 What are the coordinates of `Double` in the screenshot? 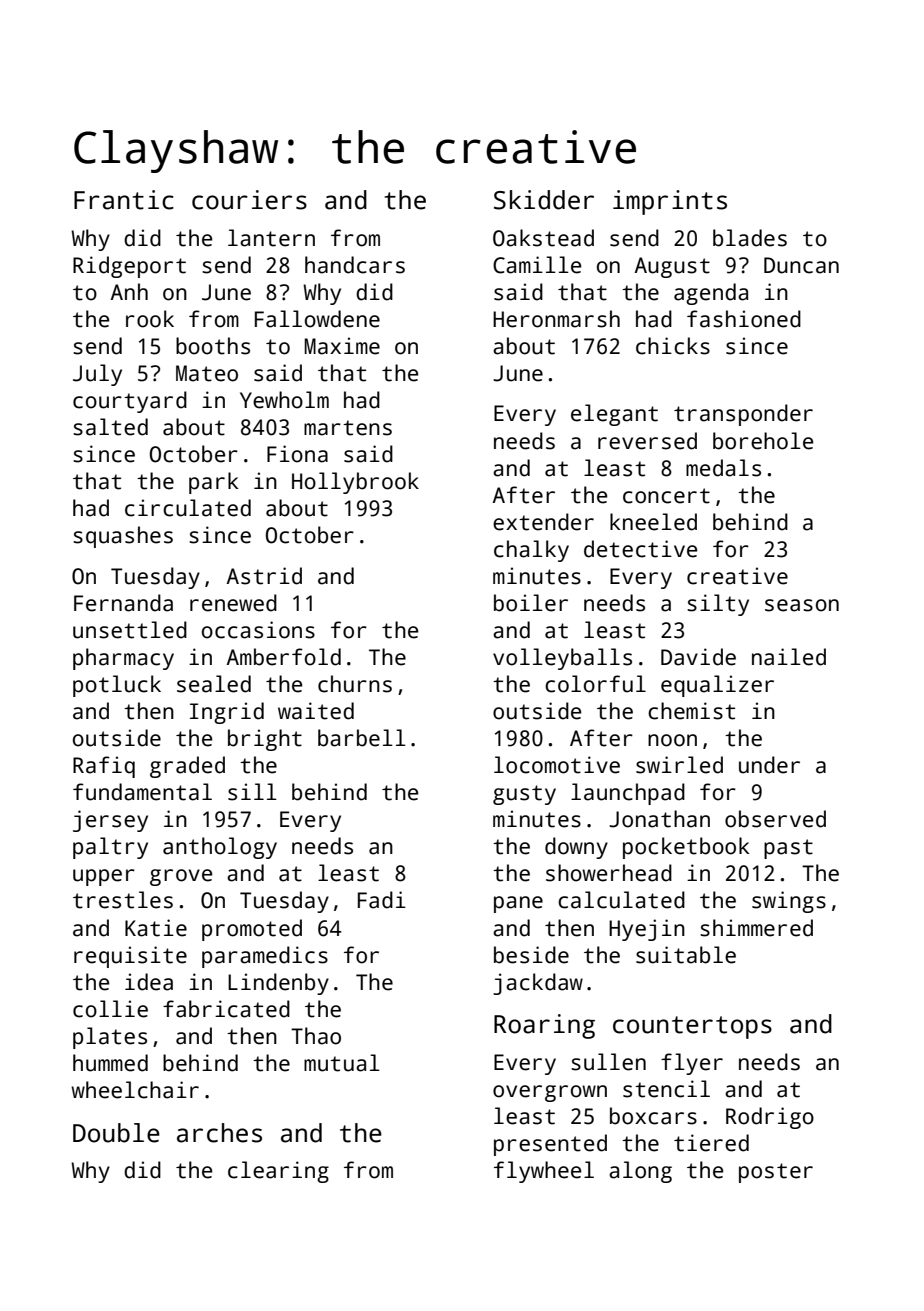 It's located at (116, 1133).
